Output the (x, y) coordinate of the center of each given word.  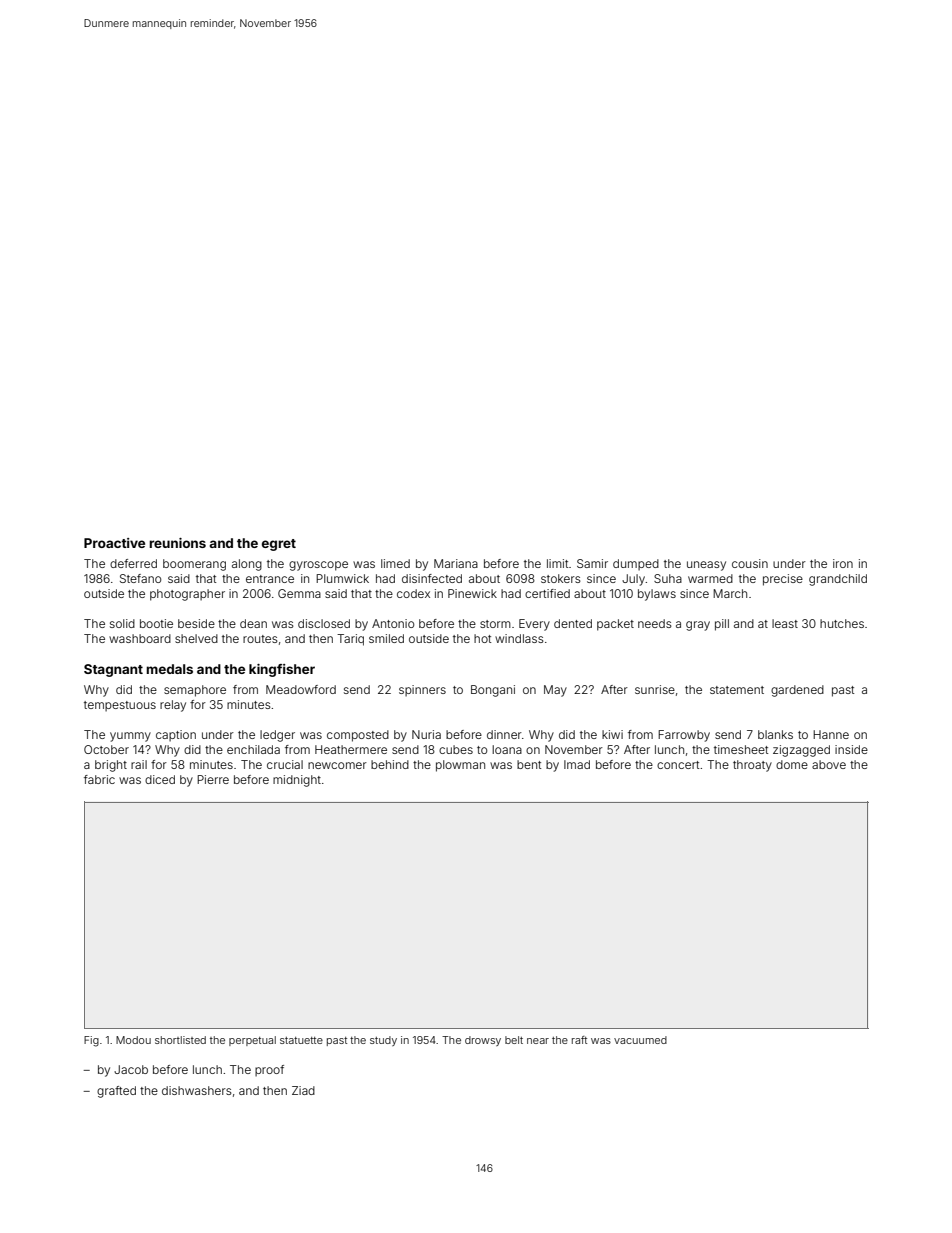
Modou (133, 1040)
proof (269, 1071)
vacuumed (640, 1040)
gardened (797, 691)
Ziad (303, 1090)
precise (783, 580)
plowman (460, 766)
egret (279, 545)
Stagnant (113, 670)
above (829, 764)
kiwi (612, 734)
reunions (177, 543)
